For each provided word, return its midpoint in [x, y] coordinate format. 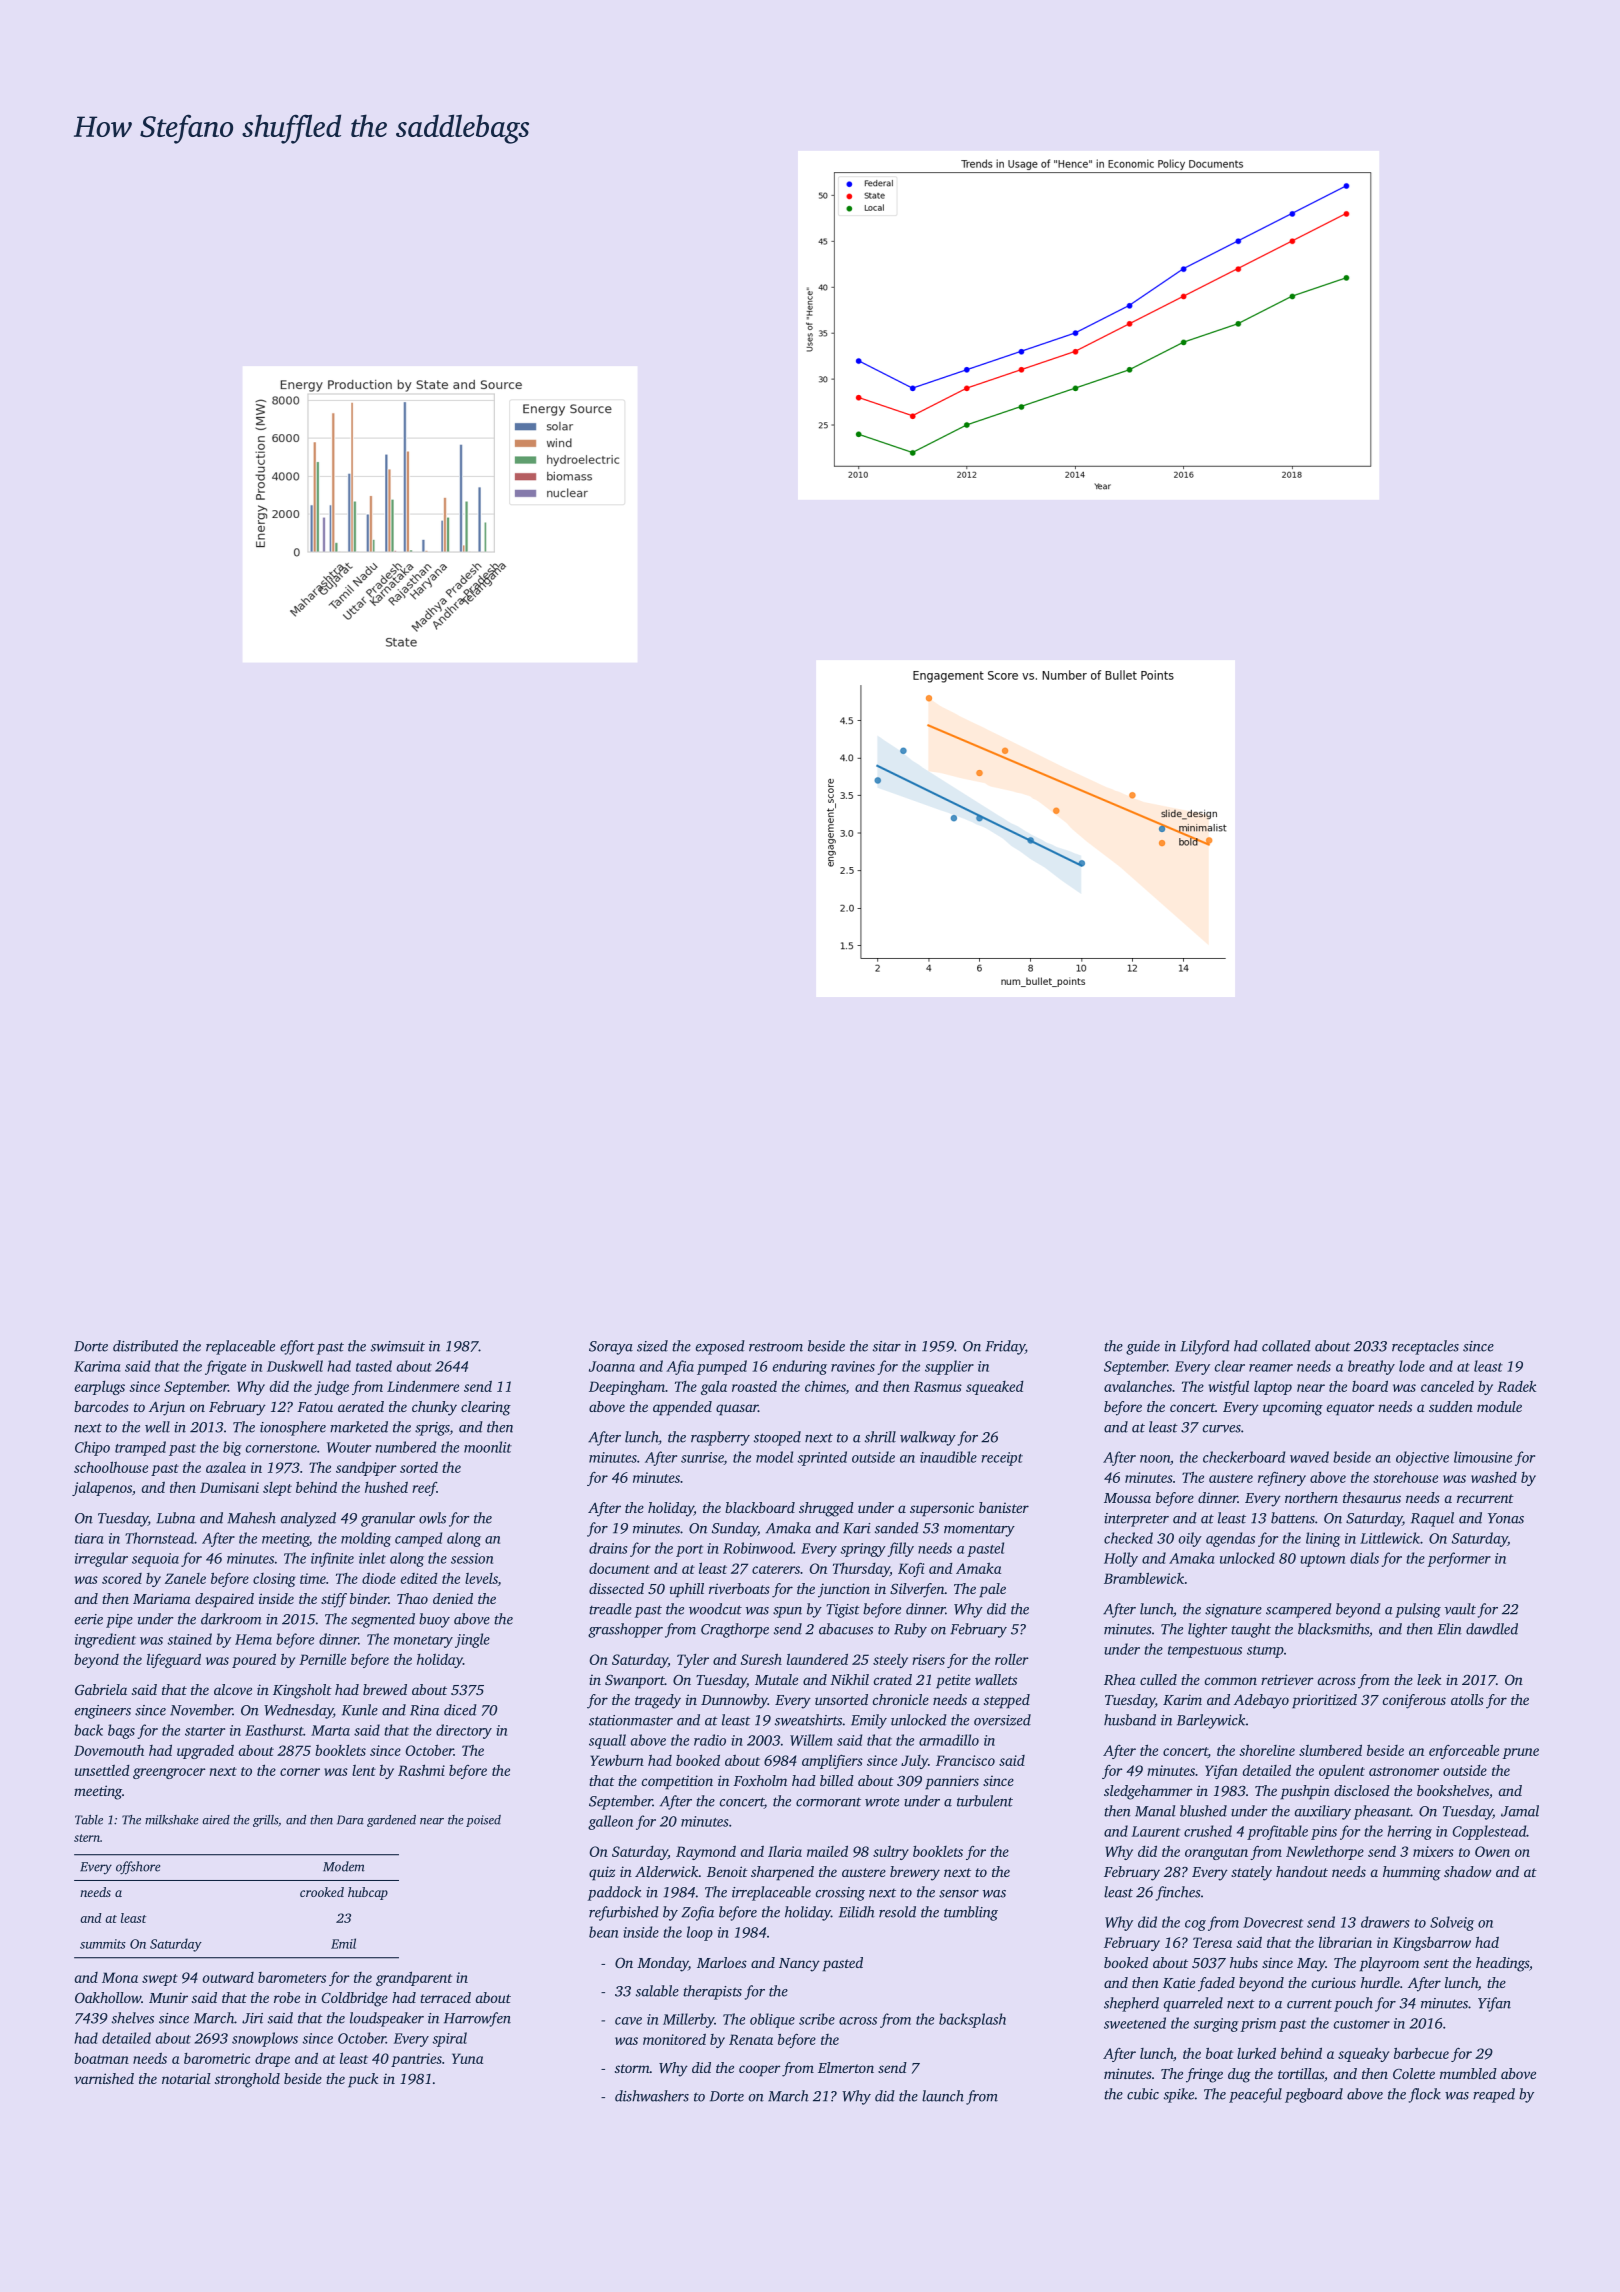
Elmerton [846, 2067]
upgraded [205, 1752]
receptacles [1425, 1347]
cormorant [828, 1802]
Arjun [167, 1408]
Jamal [1520, 1811]
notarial [186, 2078]
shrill [880, 1437]
